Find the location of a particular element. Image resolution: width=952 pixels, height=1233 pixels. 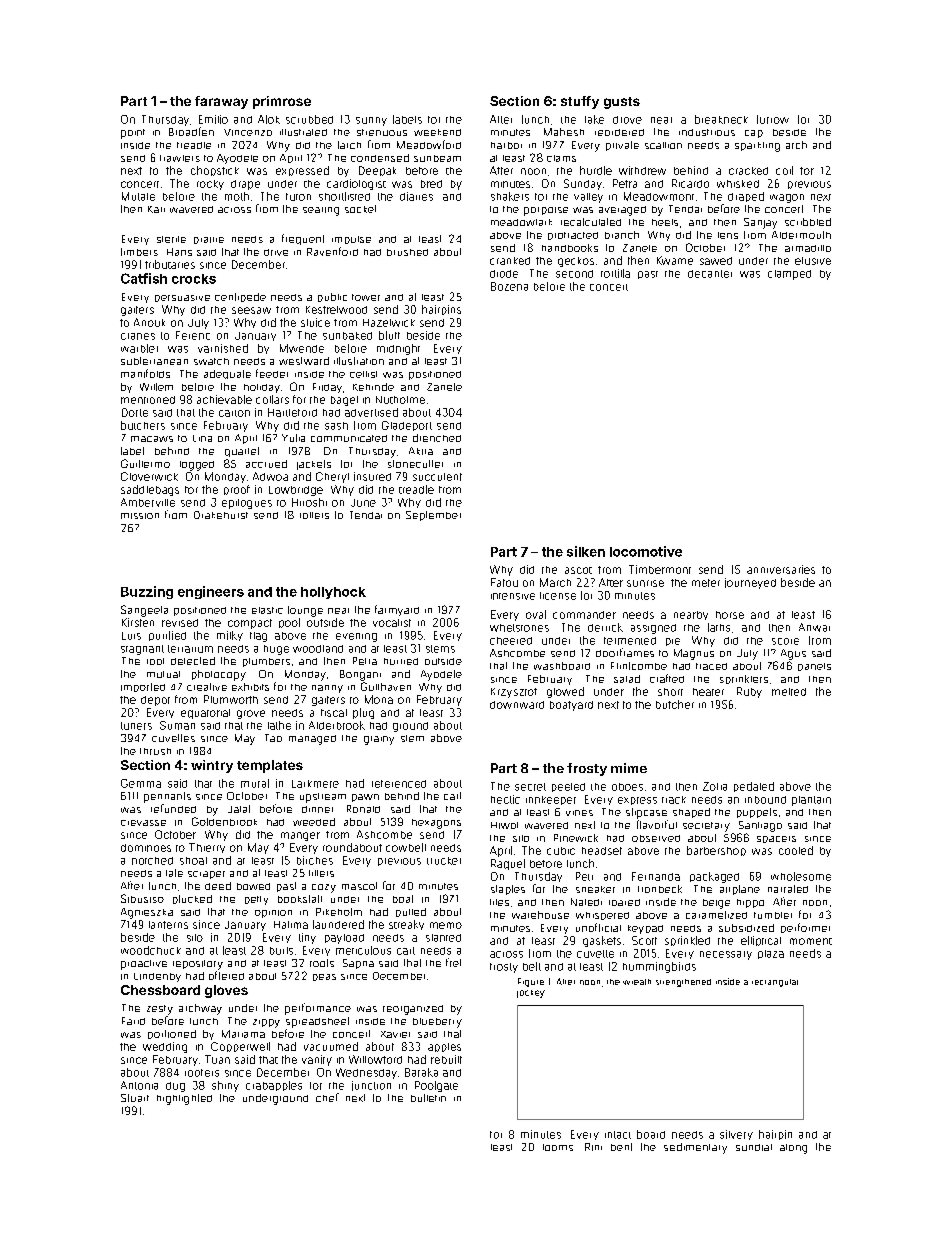

Mona is located at coordinates (379, 699).
